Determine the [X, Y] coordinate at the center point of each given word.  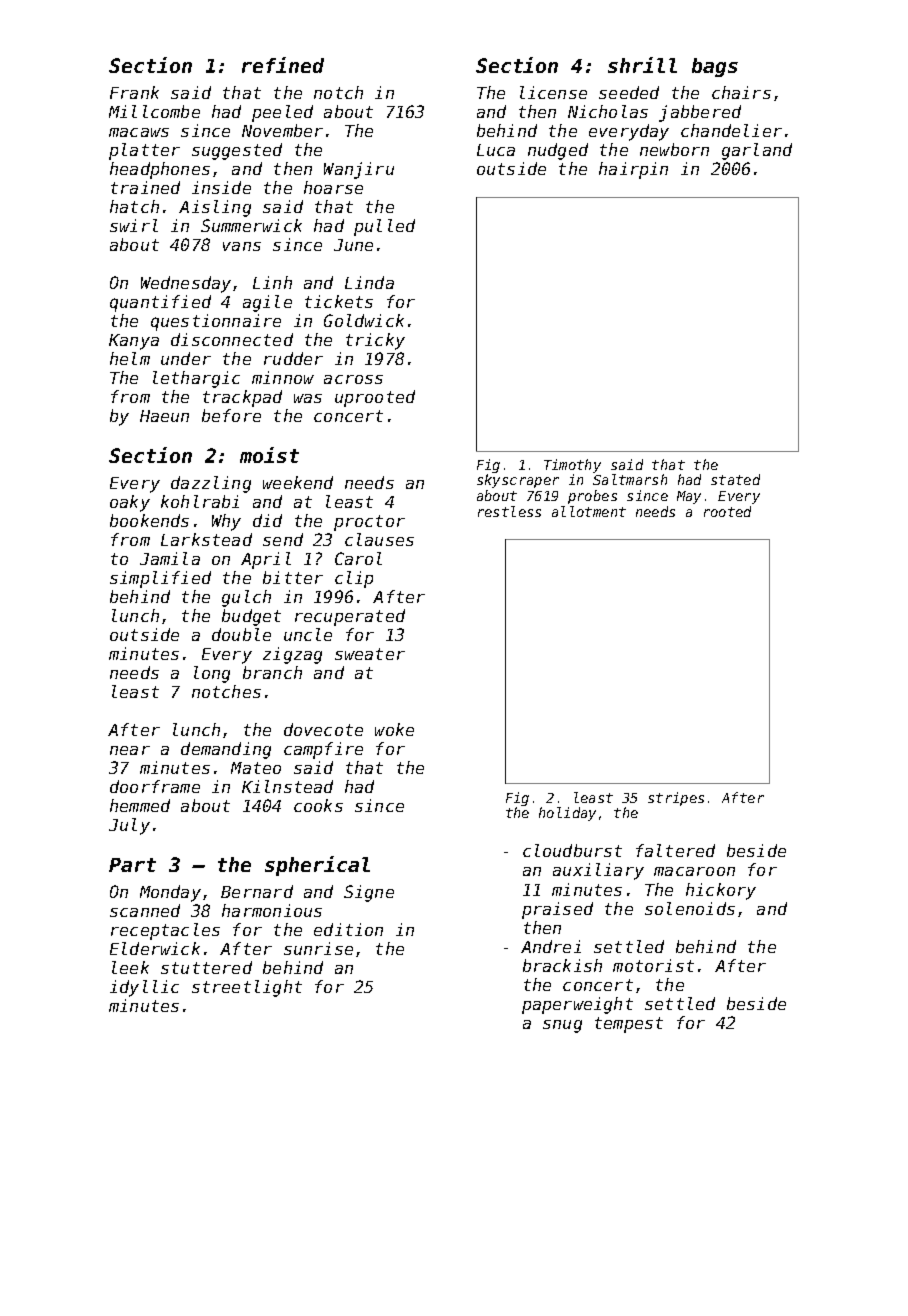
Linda [369, 282]
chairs [741, 92]
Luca [496, 150]
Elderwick [155, 948]
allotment [589, 511]
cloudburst [572, 850]
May [689, 497]
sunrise [318, 948]
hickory [721, 891]
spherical [317, 866]
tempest [629, 1025]
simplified [160, 579]
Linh [272, 282]
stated [735, 479]
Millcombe [154, 111]
